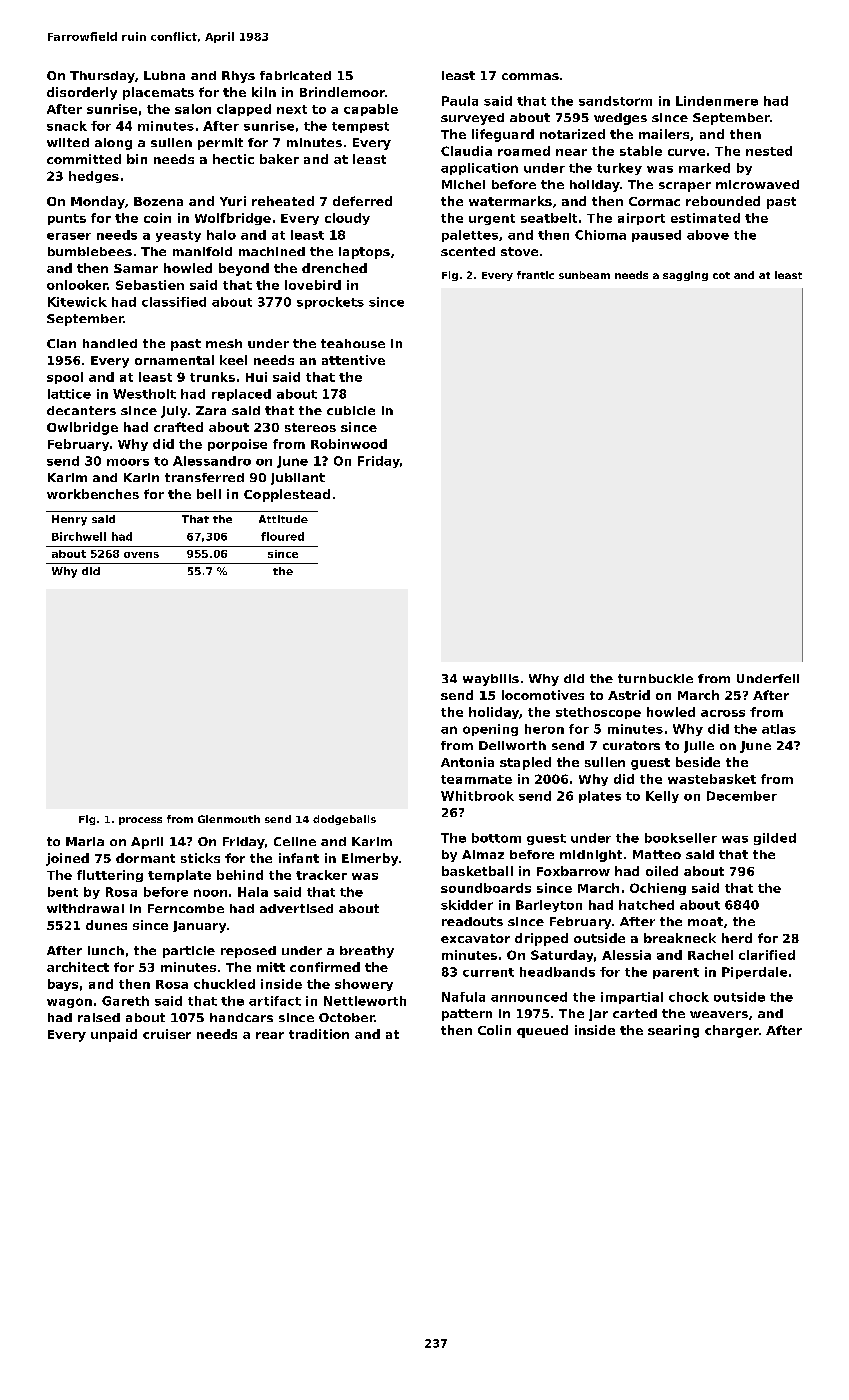 The width and height of the document is (849, 1400). Describe the element at coordinates (141, 555) in the document. I see `ovens` at that location.
